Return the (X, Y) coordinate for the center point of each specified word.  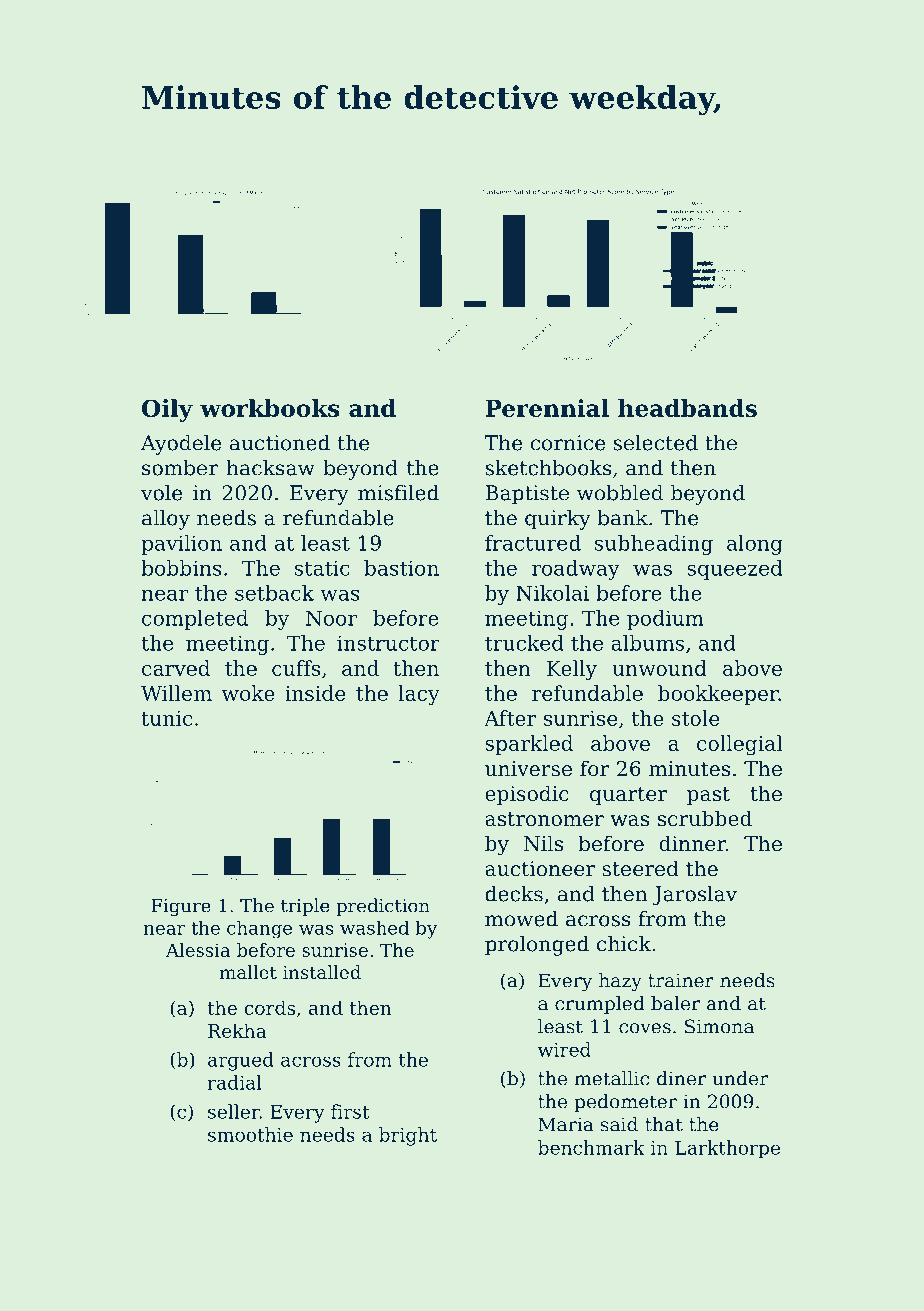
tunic (166, 718)
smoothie (250, 1134)
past (708, 796)
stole (695, 718)
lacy (419, 695)
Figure (181, 907)
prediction (383, 907)
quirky (558, 520)
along (755, 545)
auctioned (280, 443)
